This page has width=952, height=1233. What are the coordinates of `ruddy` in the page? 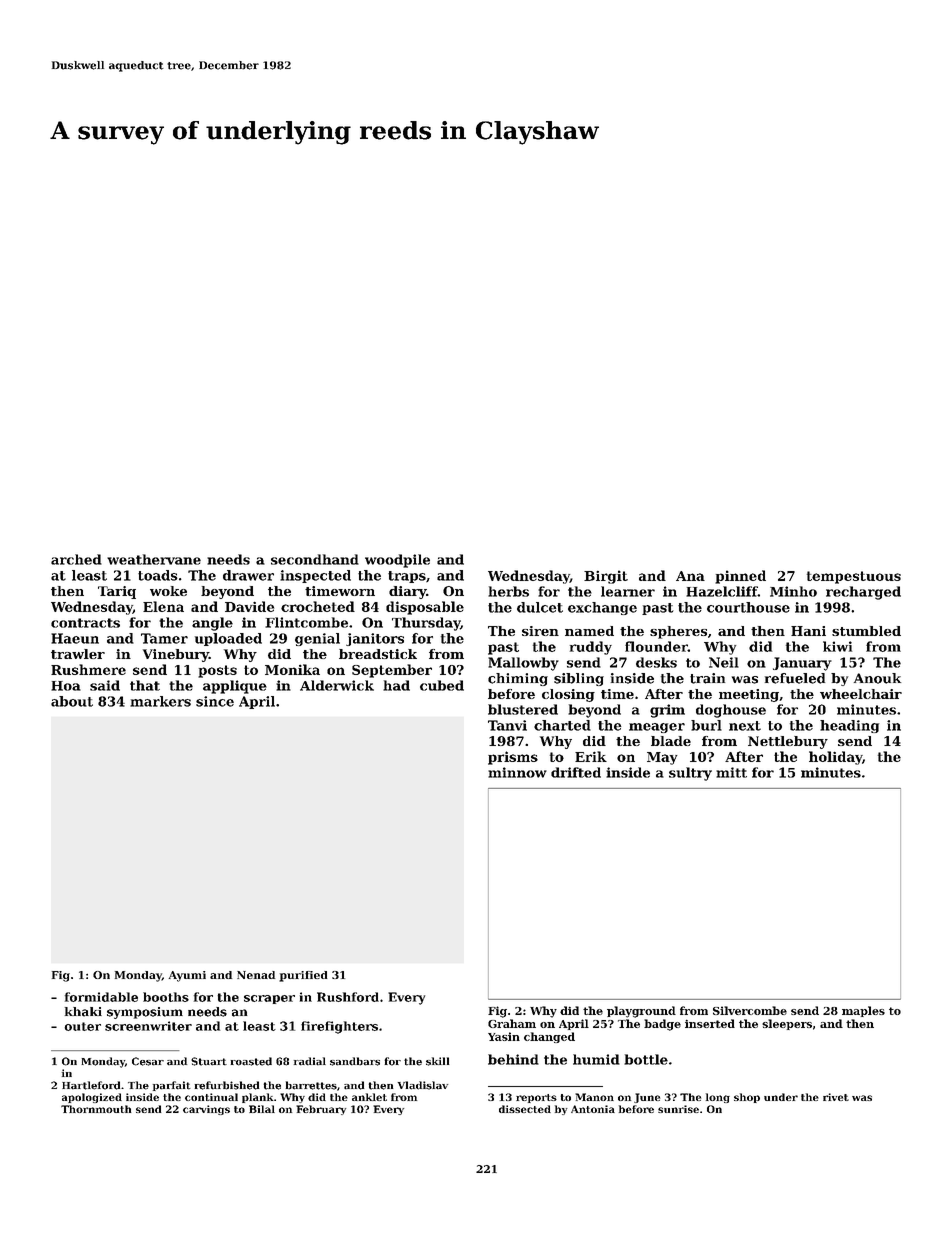 It's located at (591, 648).
